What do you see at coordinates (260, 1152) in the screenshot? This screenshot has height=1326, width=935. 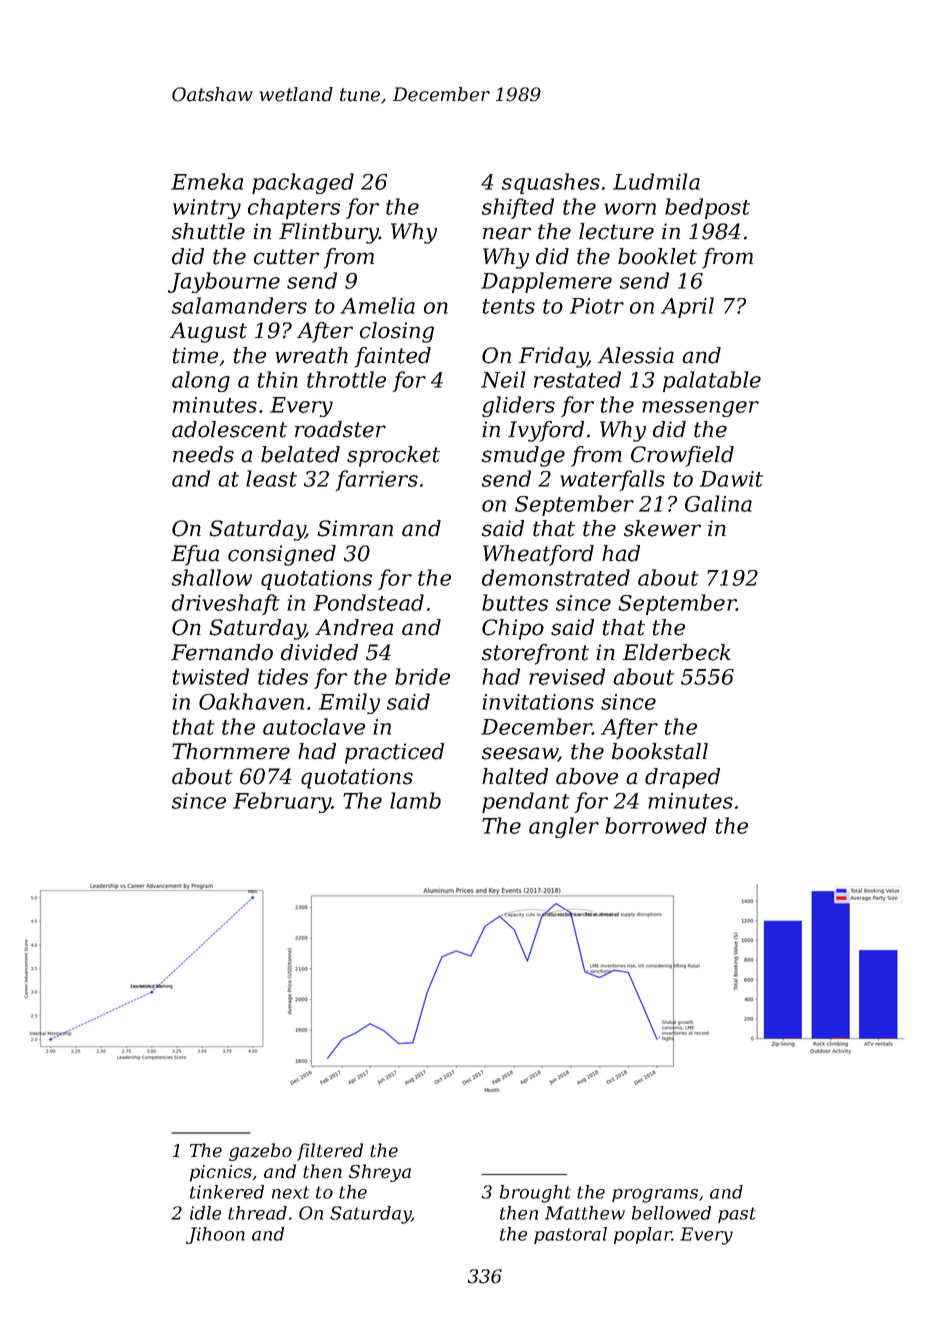 I see `gazebo` at bounding box center [260, 1152].
